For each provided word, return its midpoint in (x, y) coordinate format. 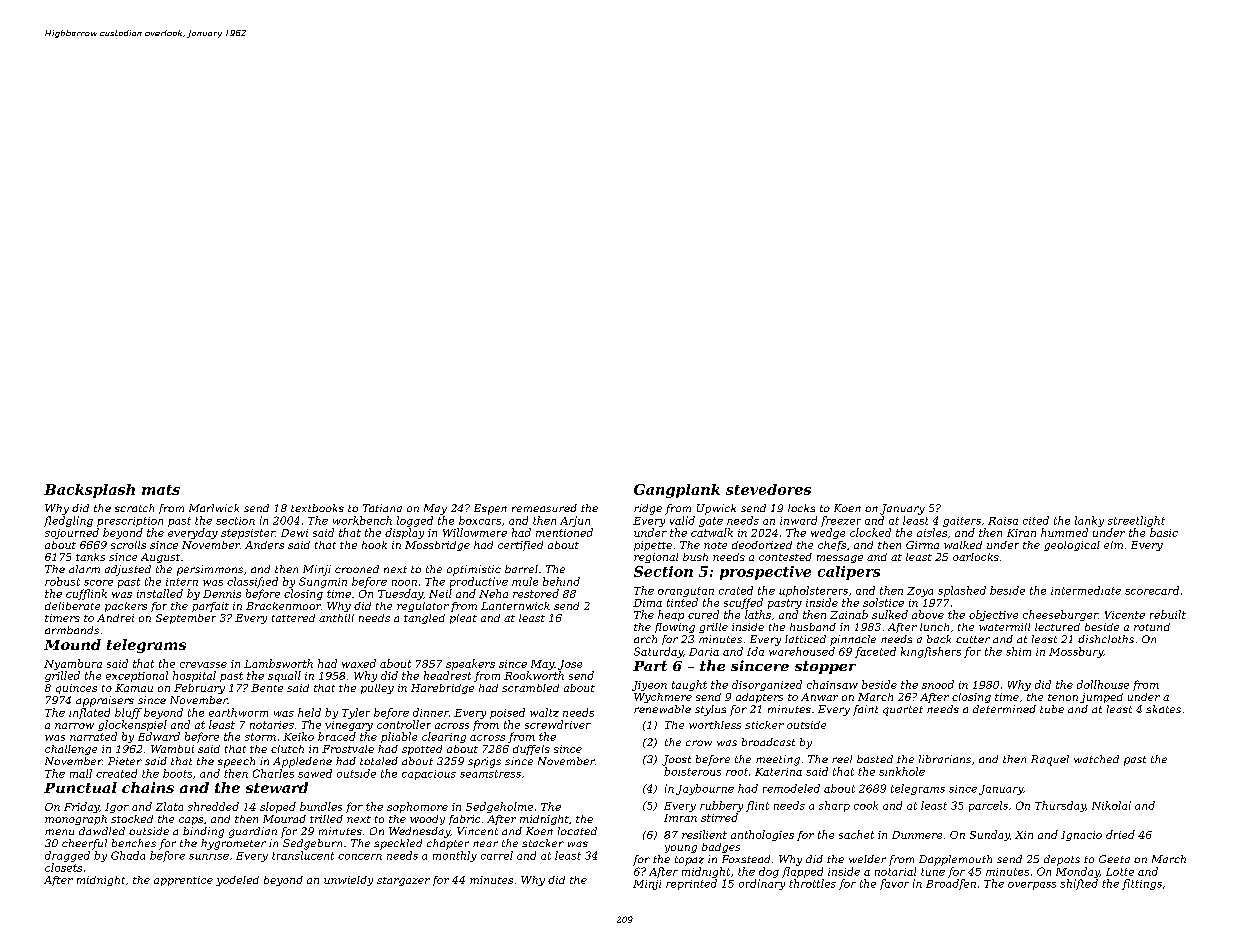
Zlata (169, 806)
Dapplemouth (955, 860)
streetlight (1136, 521)
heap (671, 615)
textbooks (317, 508)
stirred (719, 817)
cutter (973, 639)
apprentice (183, 881)
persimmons (210, 570)
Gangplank (677, 491)
